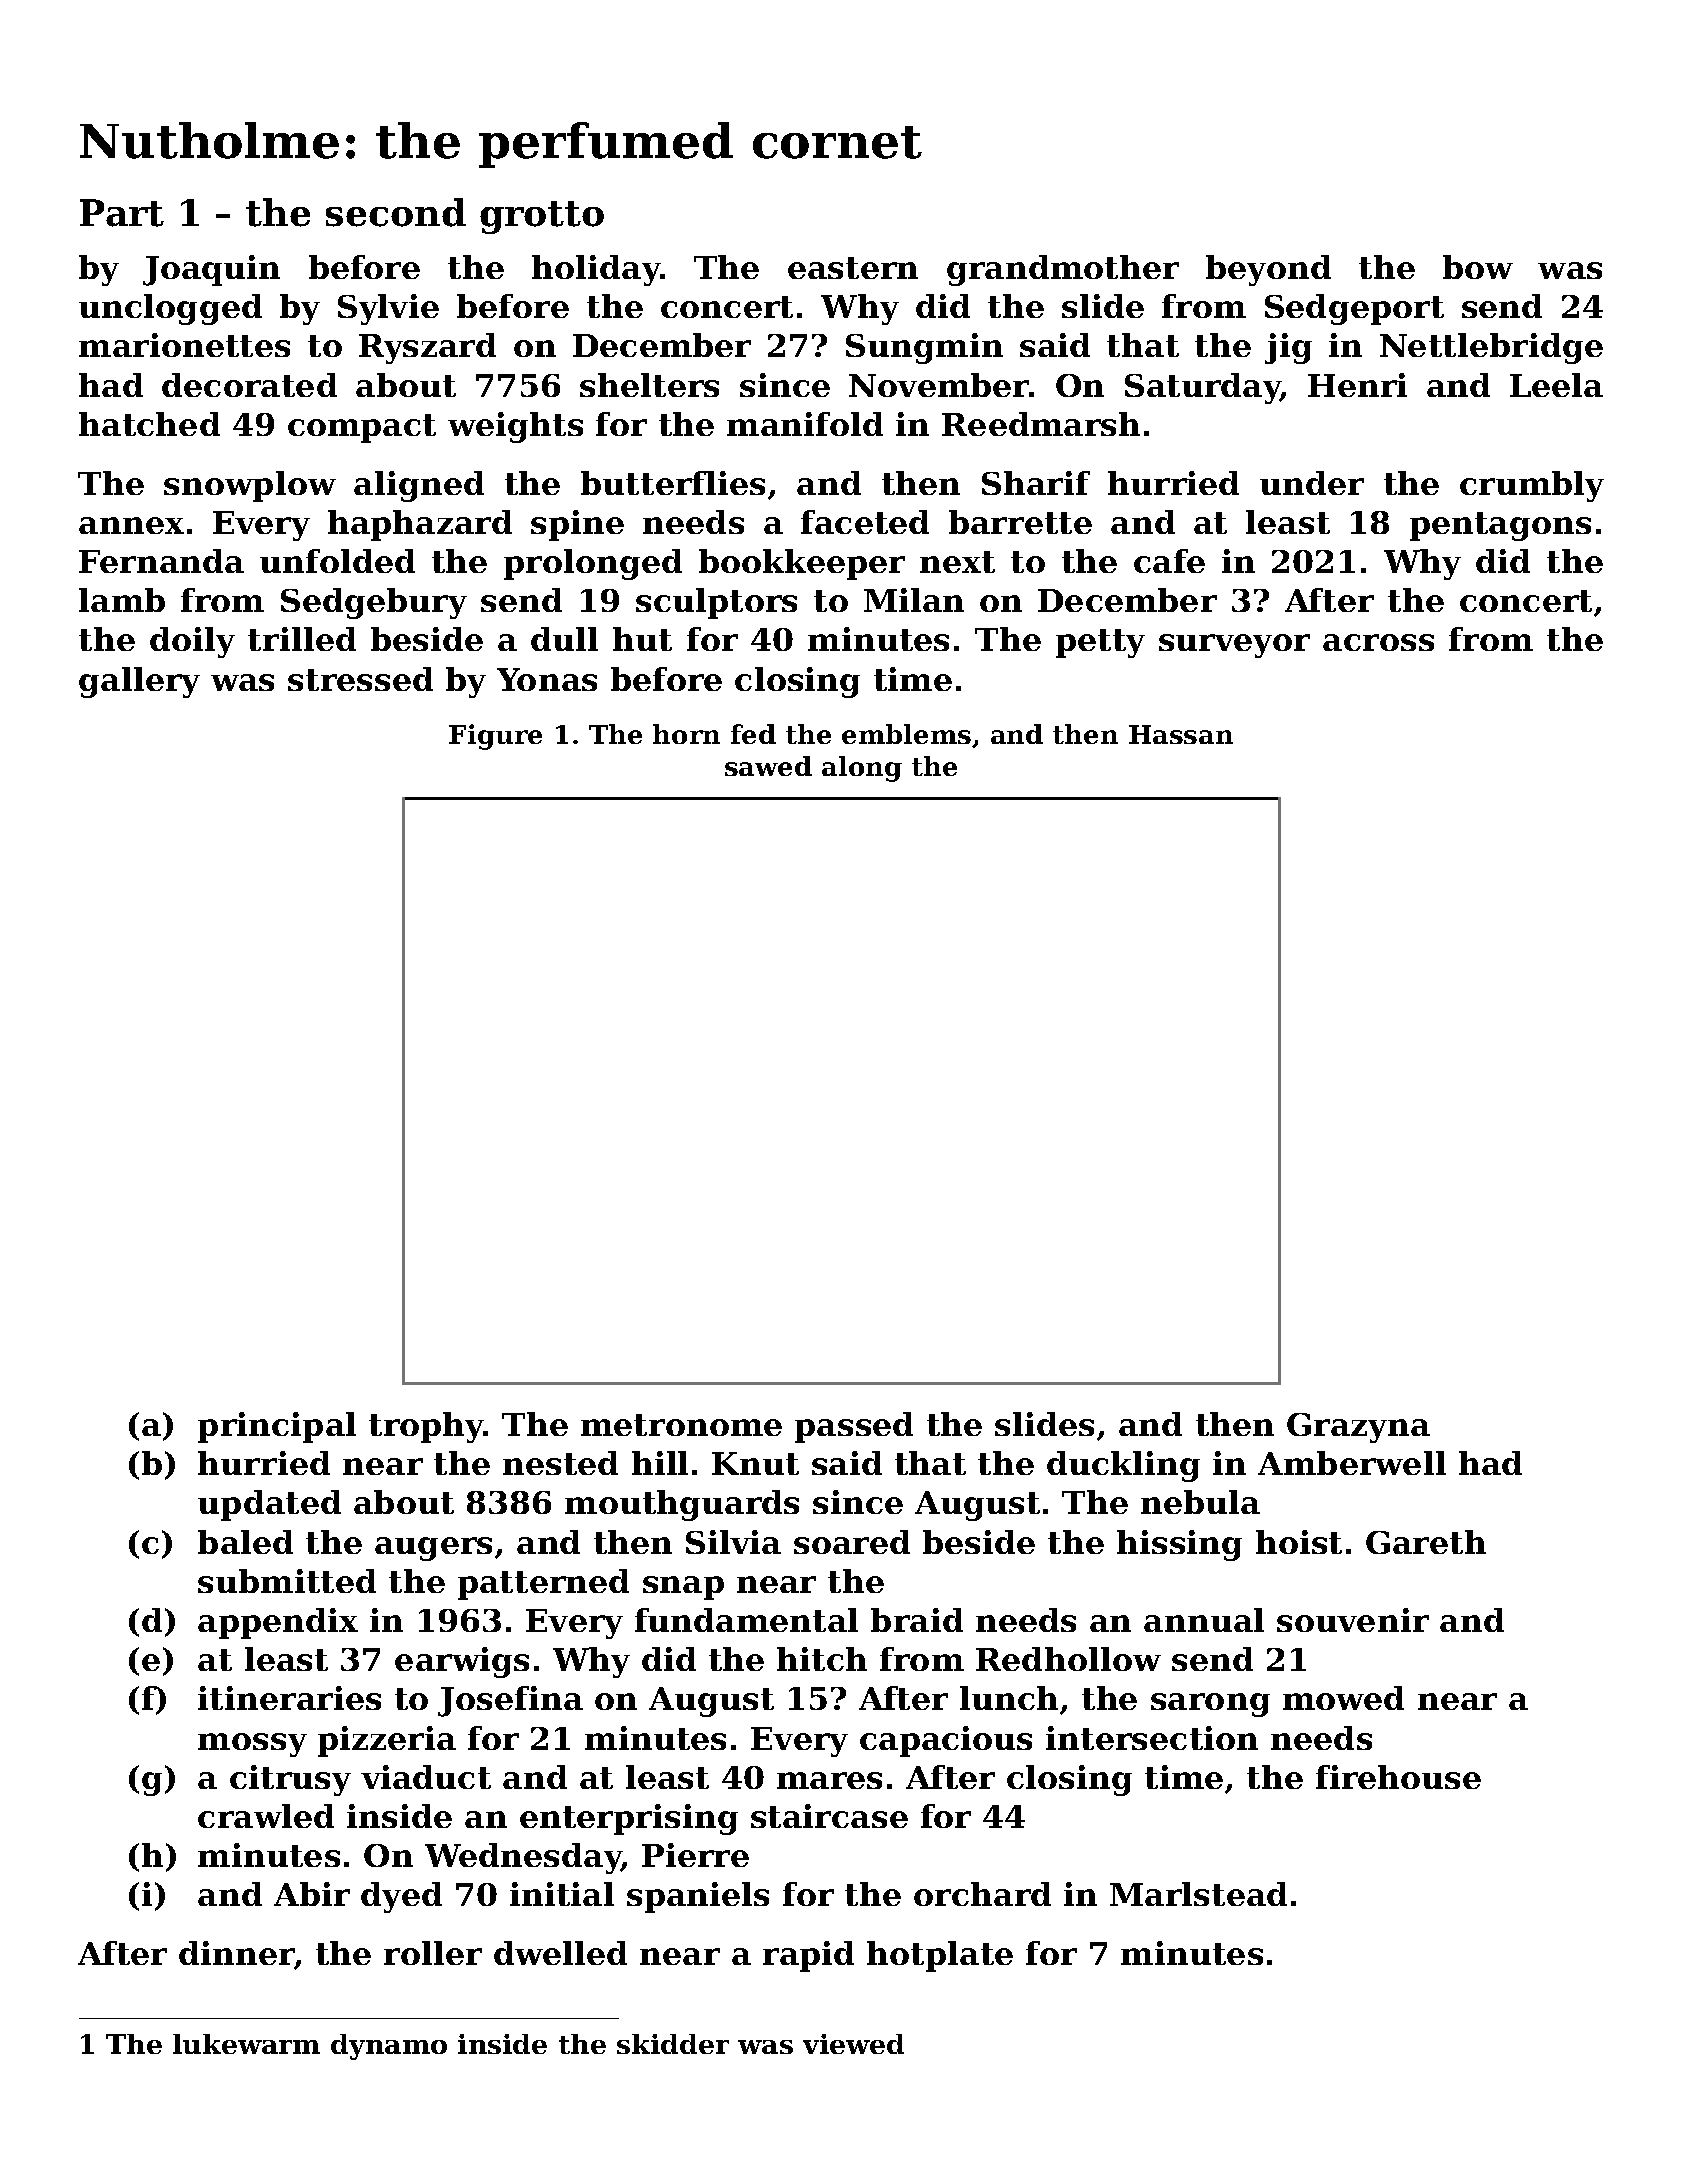  Describe the element at coordinates (1020, 522) in the screenshot. I see `barrette` at that location.
